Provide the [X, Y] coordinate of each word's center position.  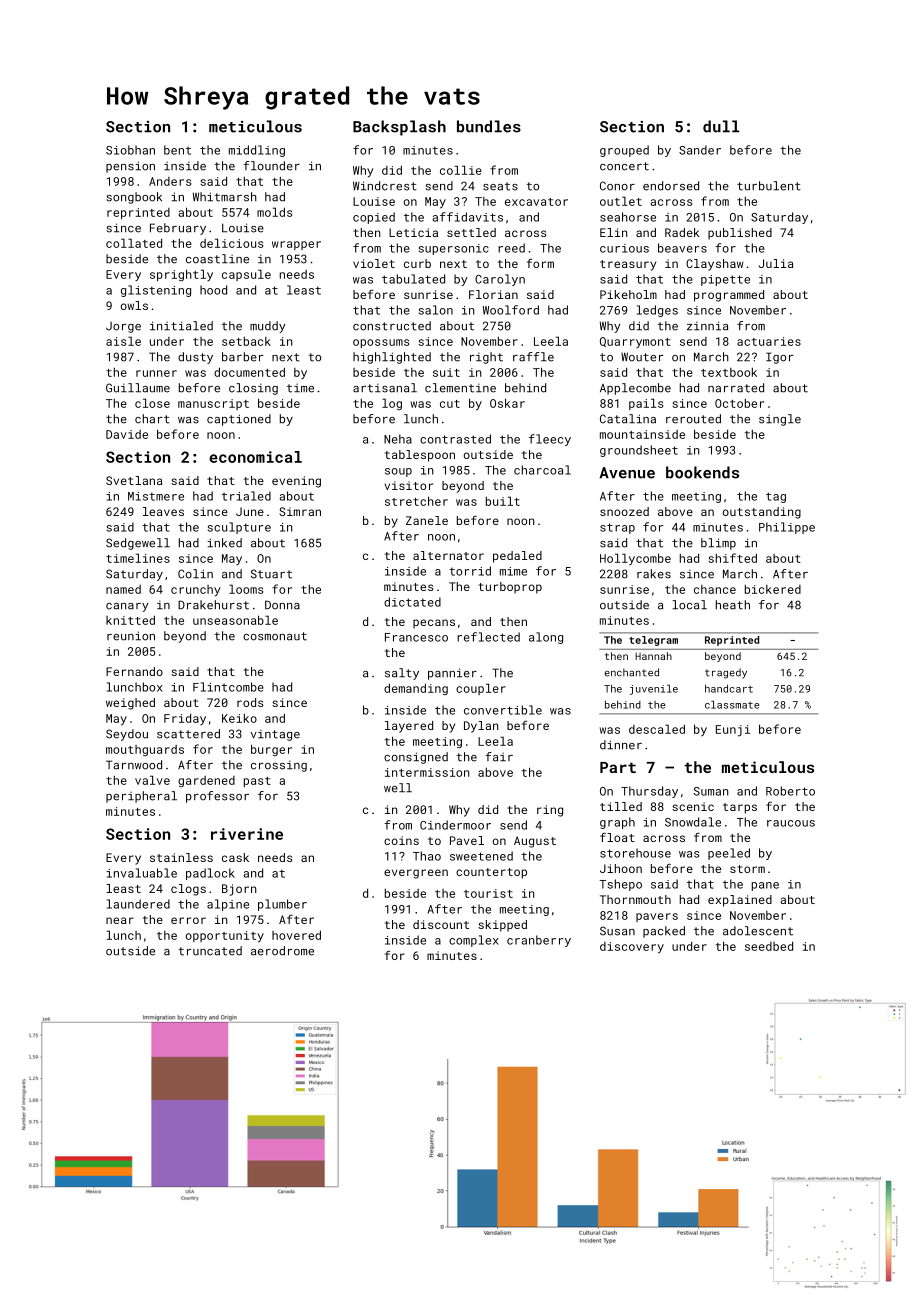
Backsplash [399, 128]
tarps [740, 808]
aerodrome [282, 951]
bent [177, 150]
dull [721, 126]
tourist [488, 893]
